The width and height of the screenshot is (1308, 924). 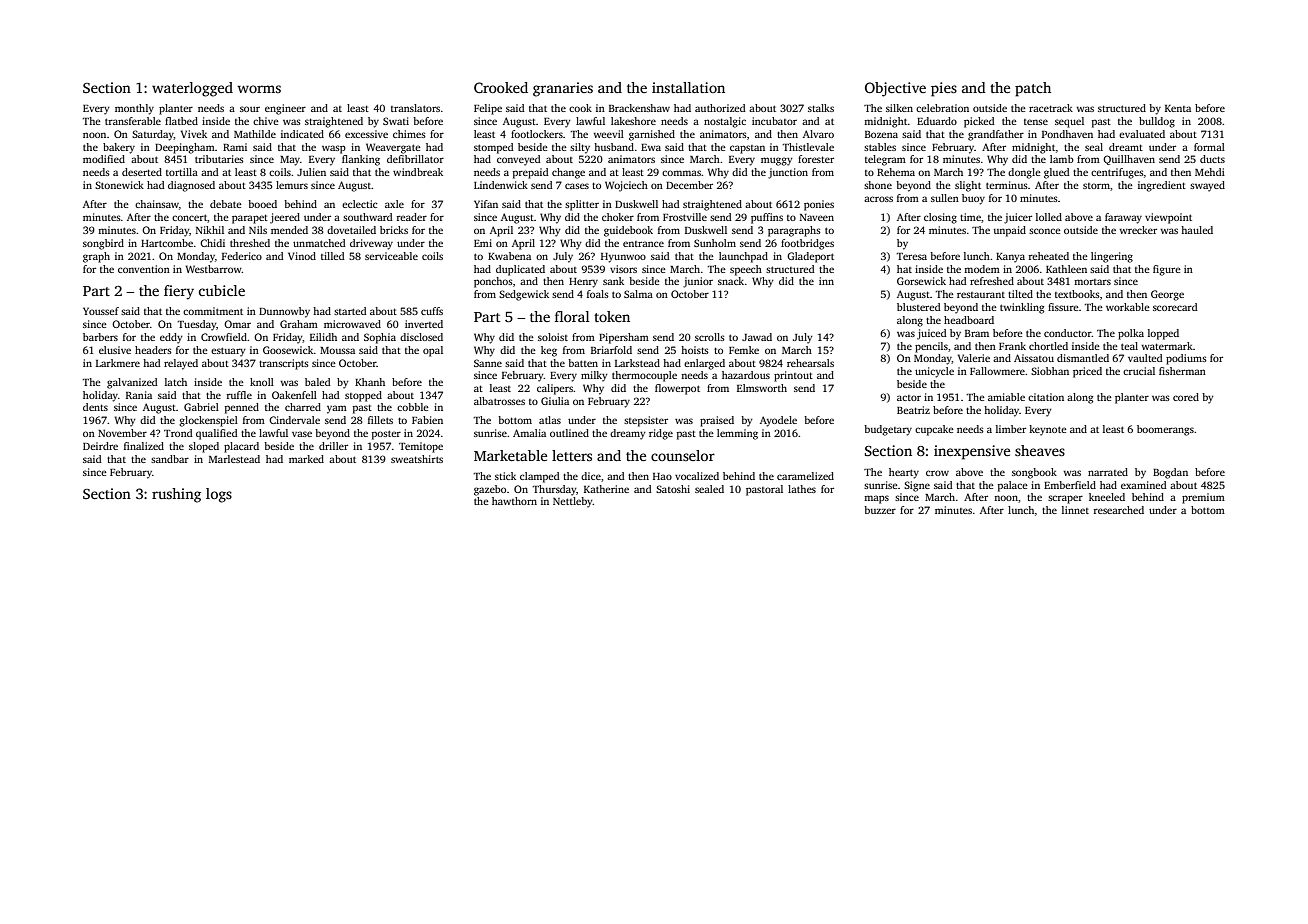 What do you see at coordinates (1069, 122) in the screenshot?
I see `sequel` at bounding box center [1069, 122].
